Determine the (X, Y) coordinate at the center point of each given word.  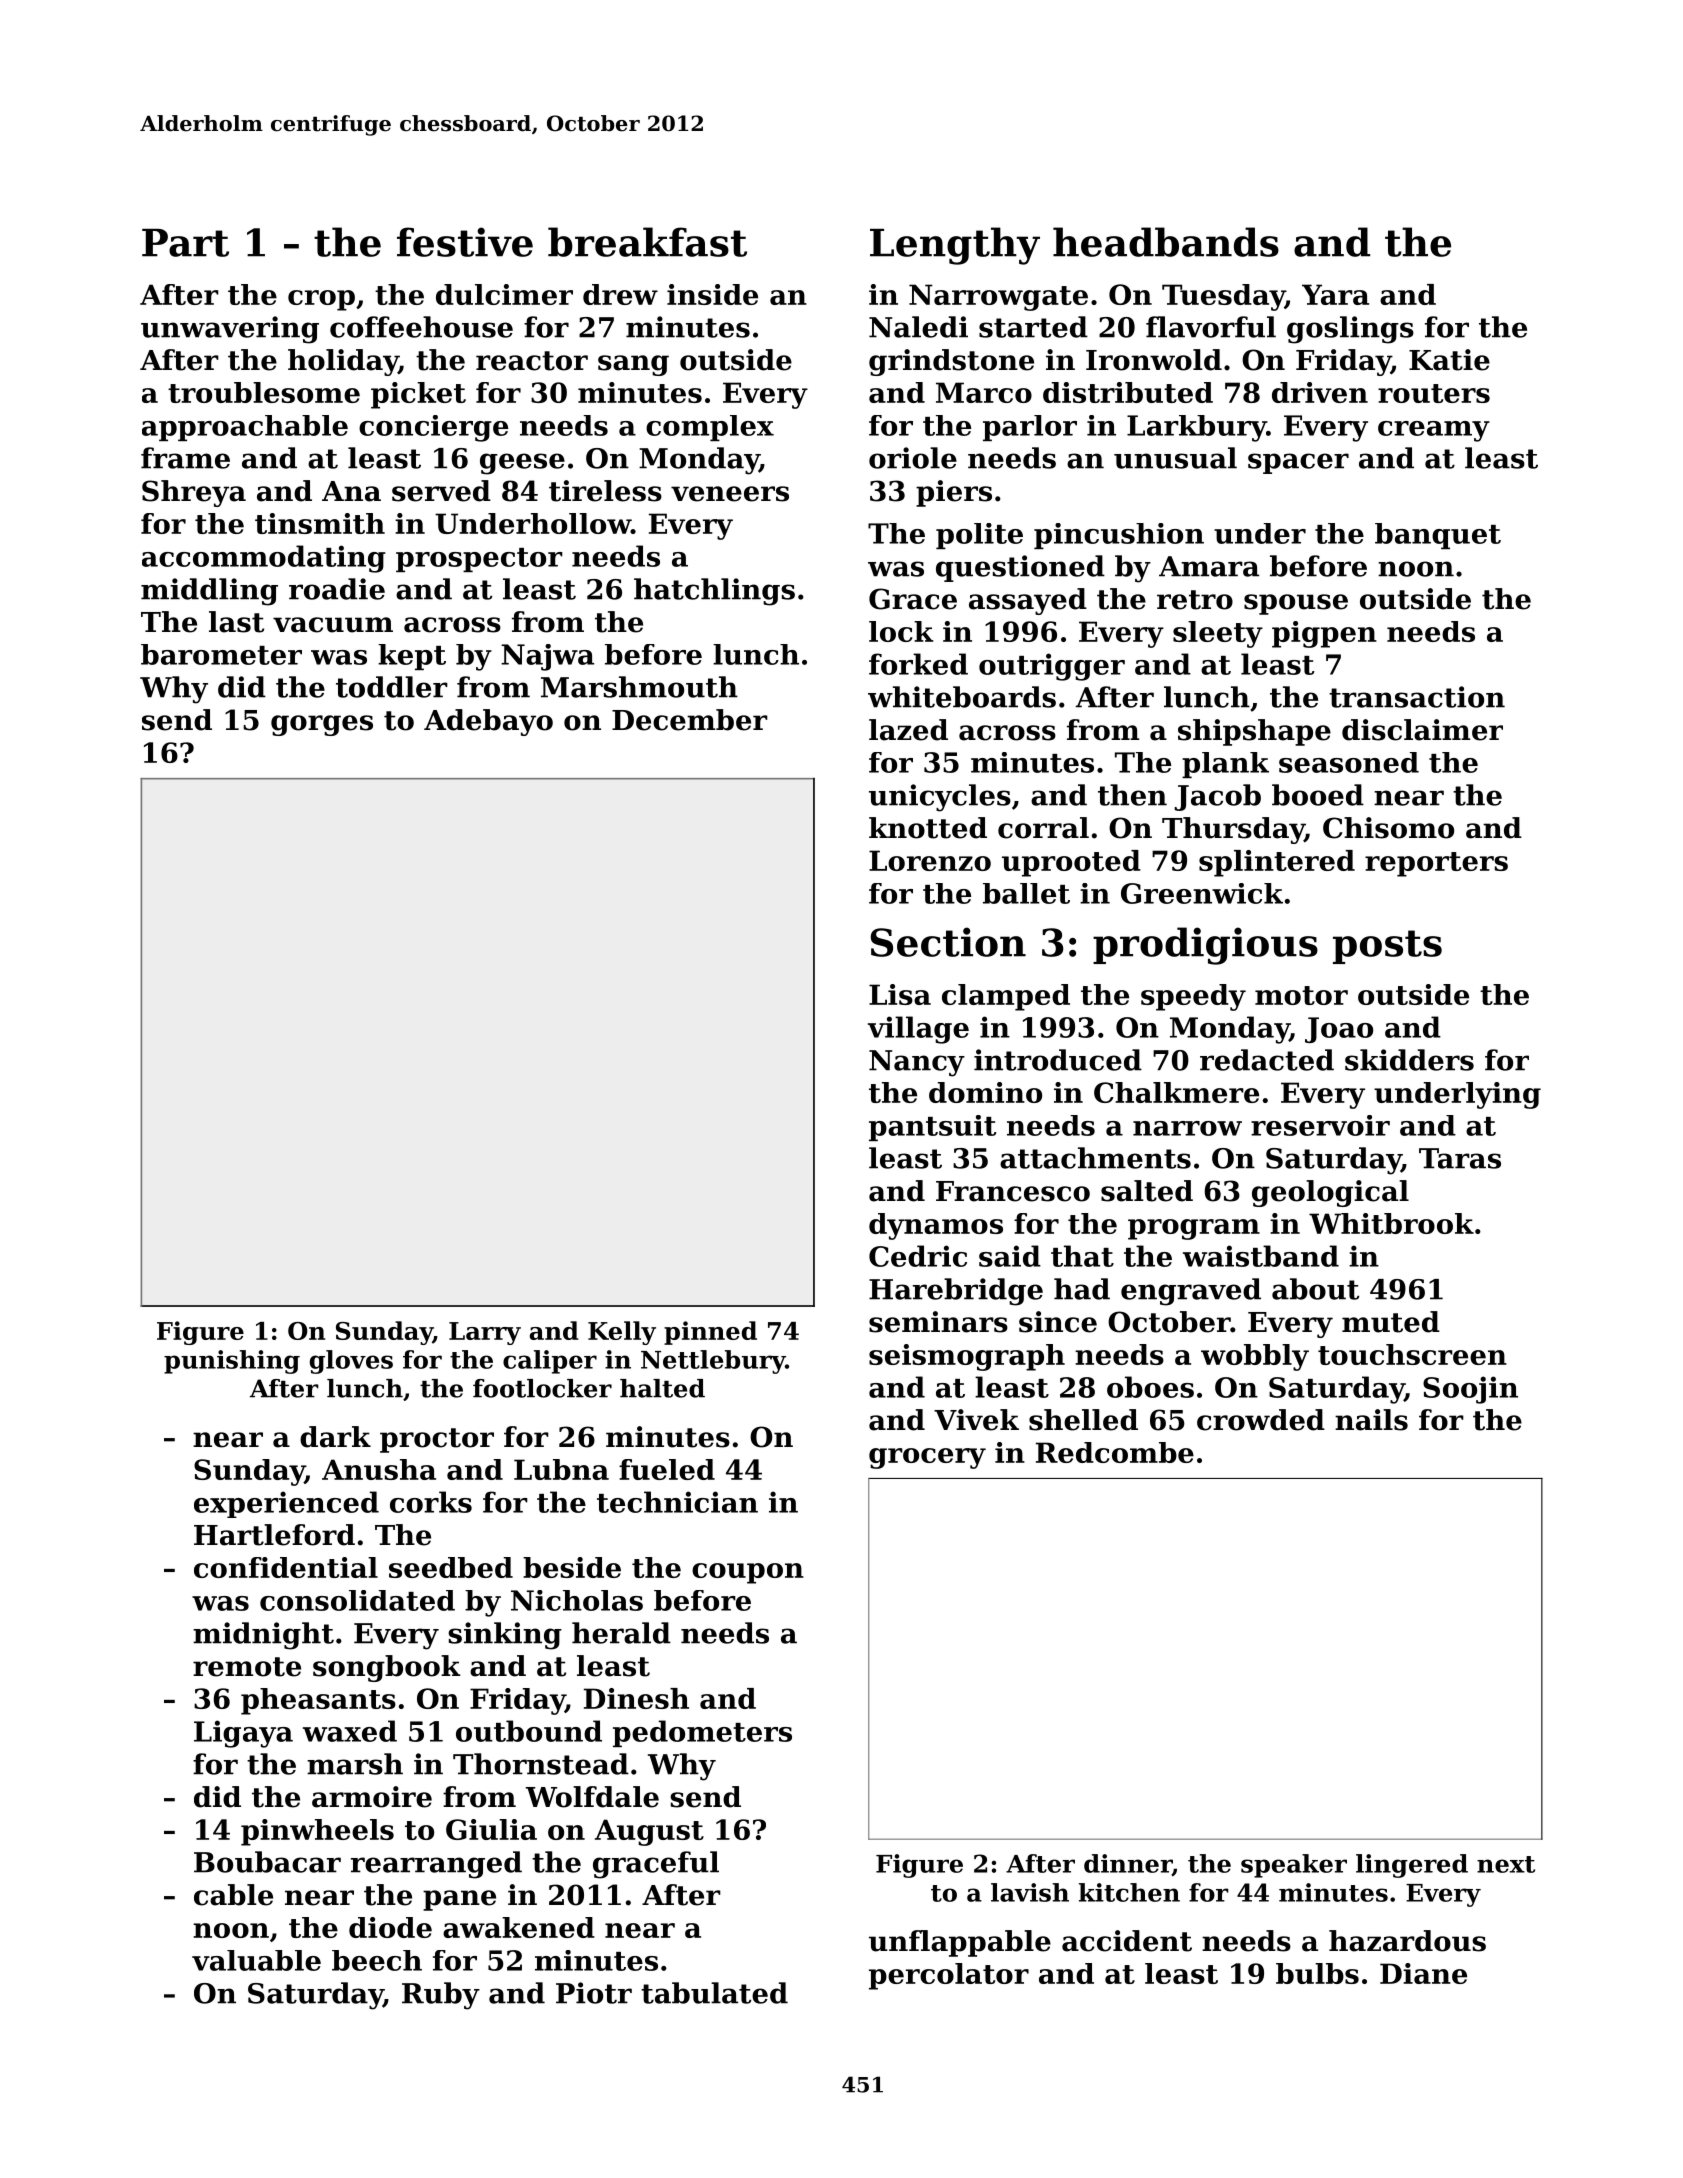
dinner (1128, 1864)
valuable (256, 1960)
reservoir (1320, 1125)
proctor (437, 1440)
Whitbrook (1391, 1223)
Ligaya (243, 1734)
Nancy (917, 1063)
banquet (1438, 536)
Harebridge (956, 1292)
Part (185, 243)
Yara (1335, 294)
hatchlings (714, 592)
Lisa (900, 994)
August (649, 1832)
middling (209, 592)
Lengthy (955, 246)
